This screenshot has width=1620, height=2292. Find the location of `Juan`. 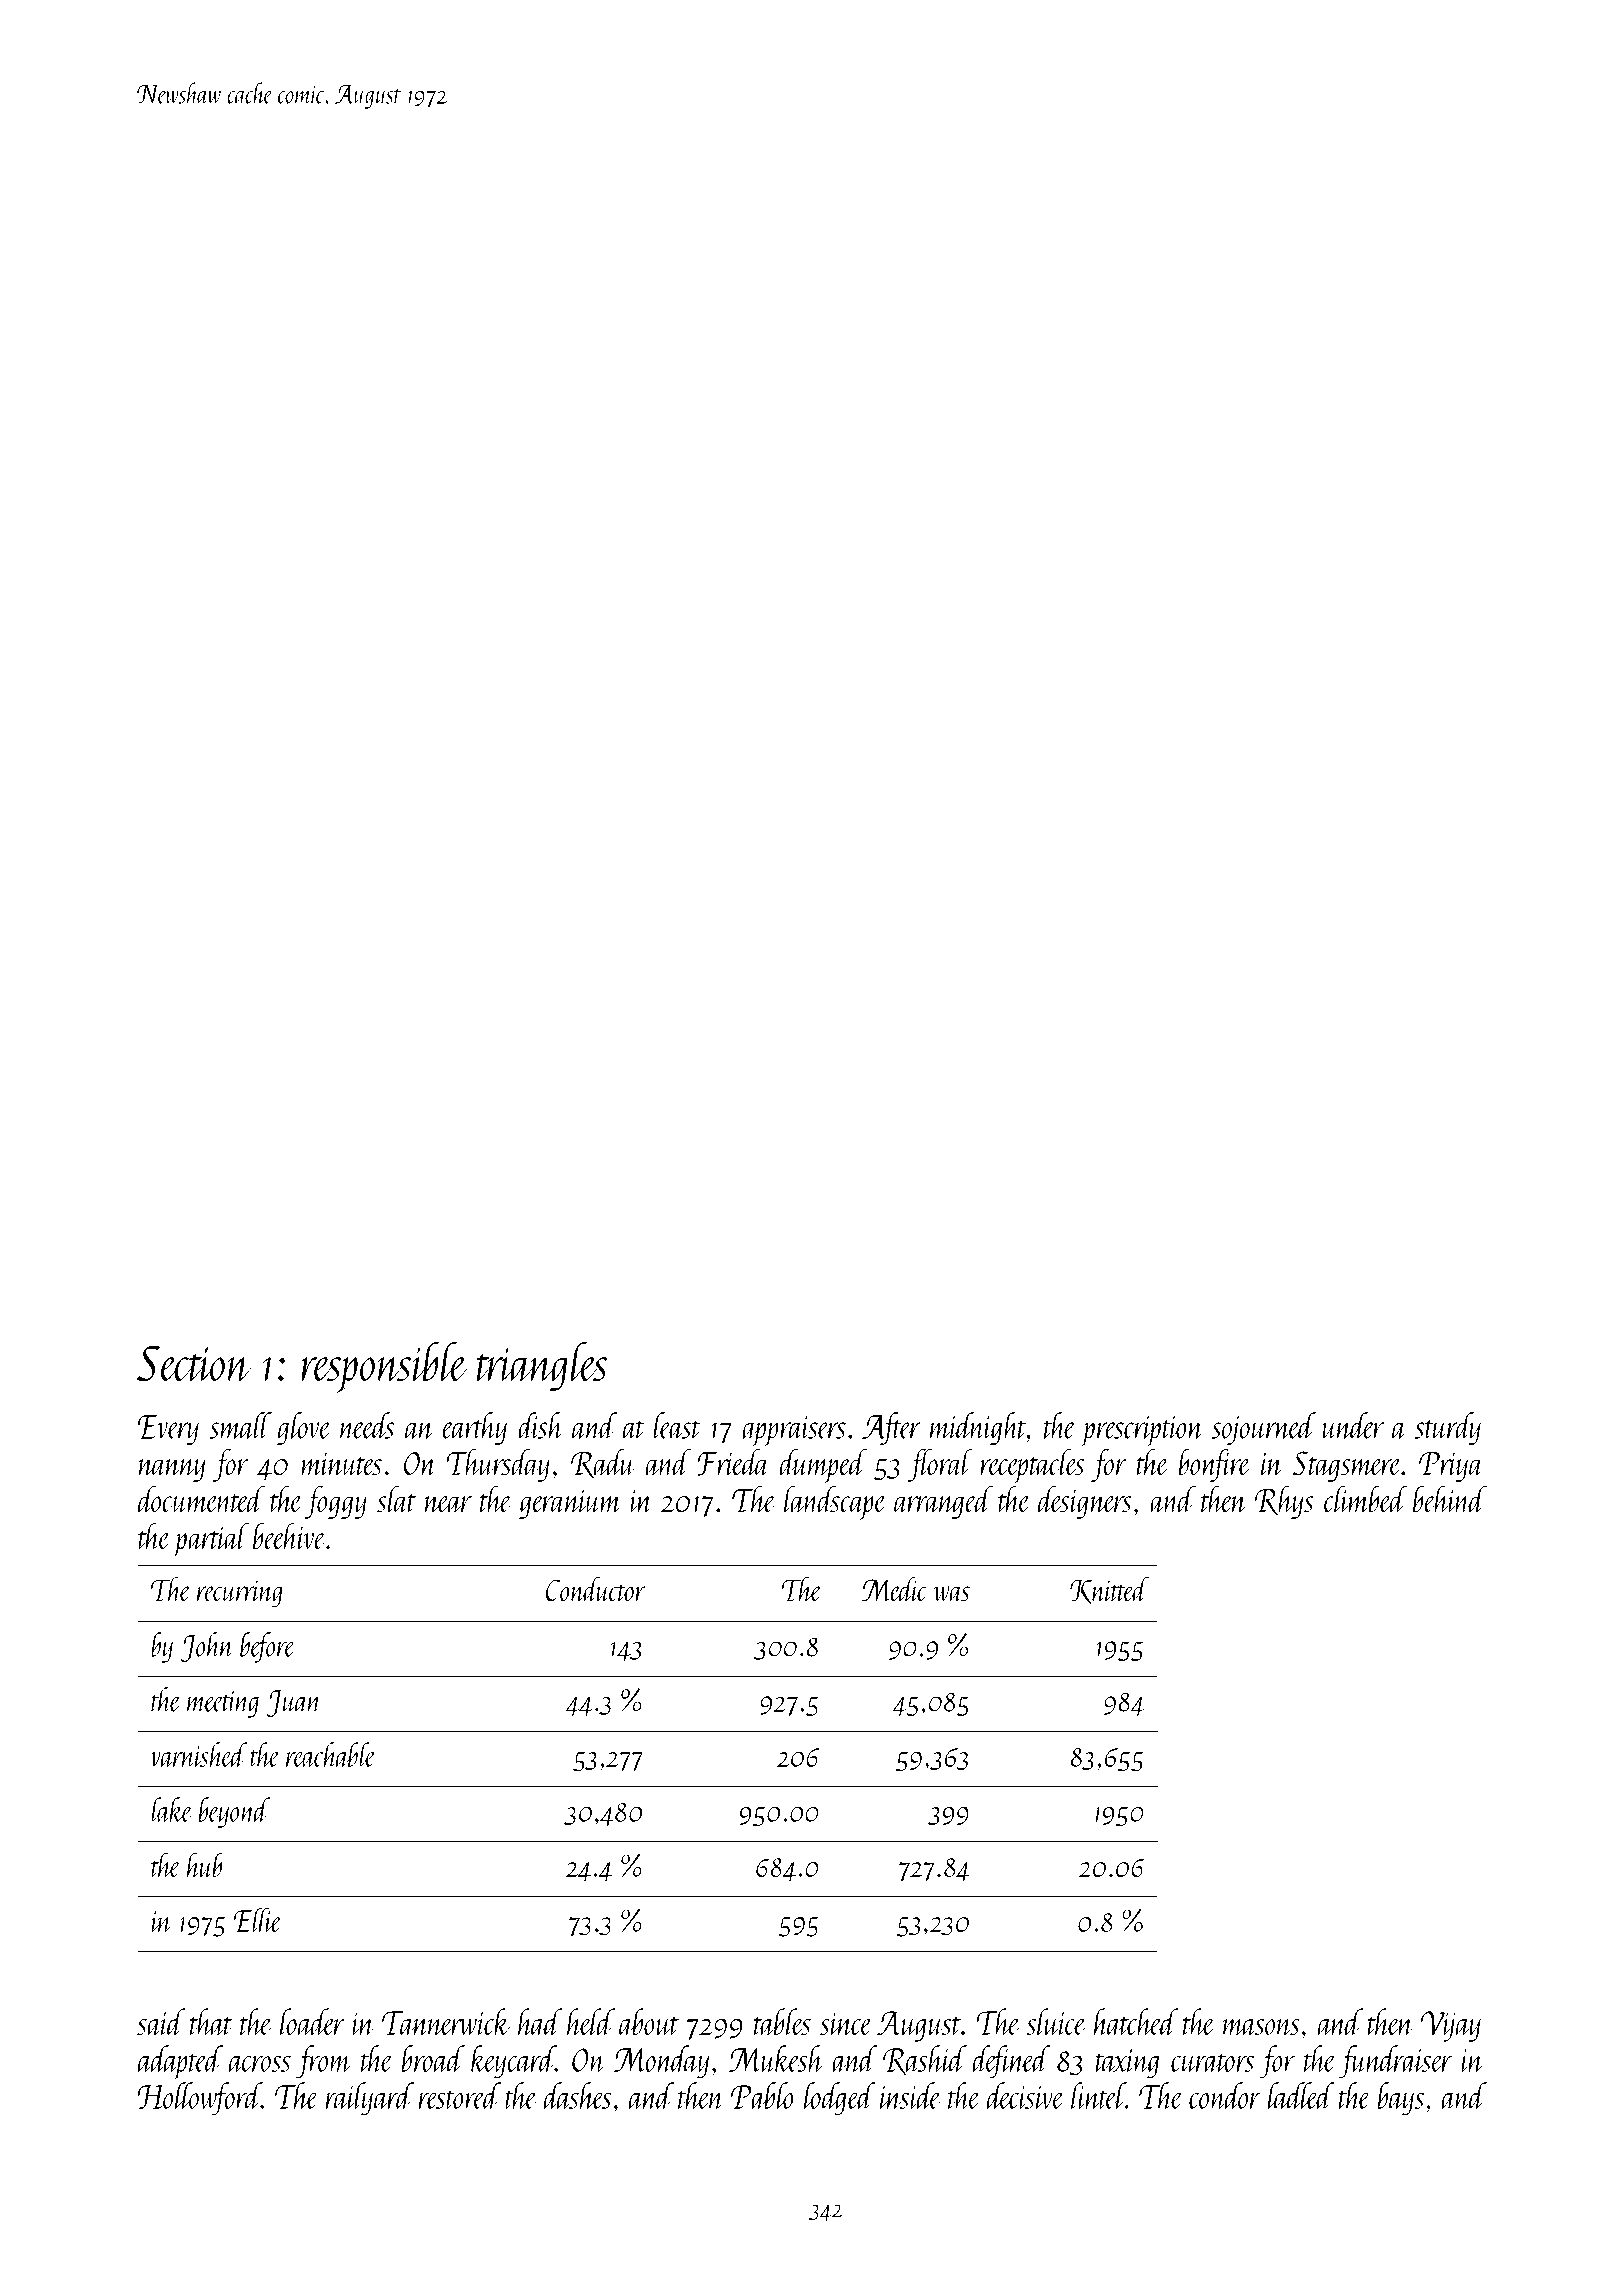

Juan is located at coordinates (294, 1704).
